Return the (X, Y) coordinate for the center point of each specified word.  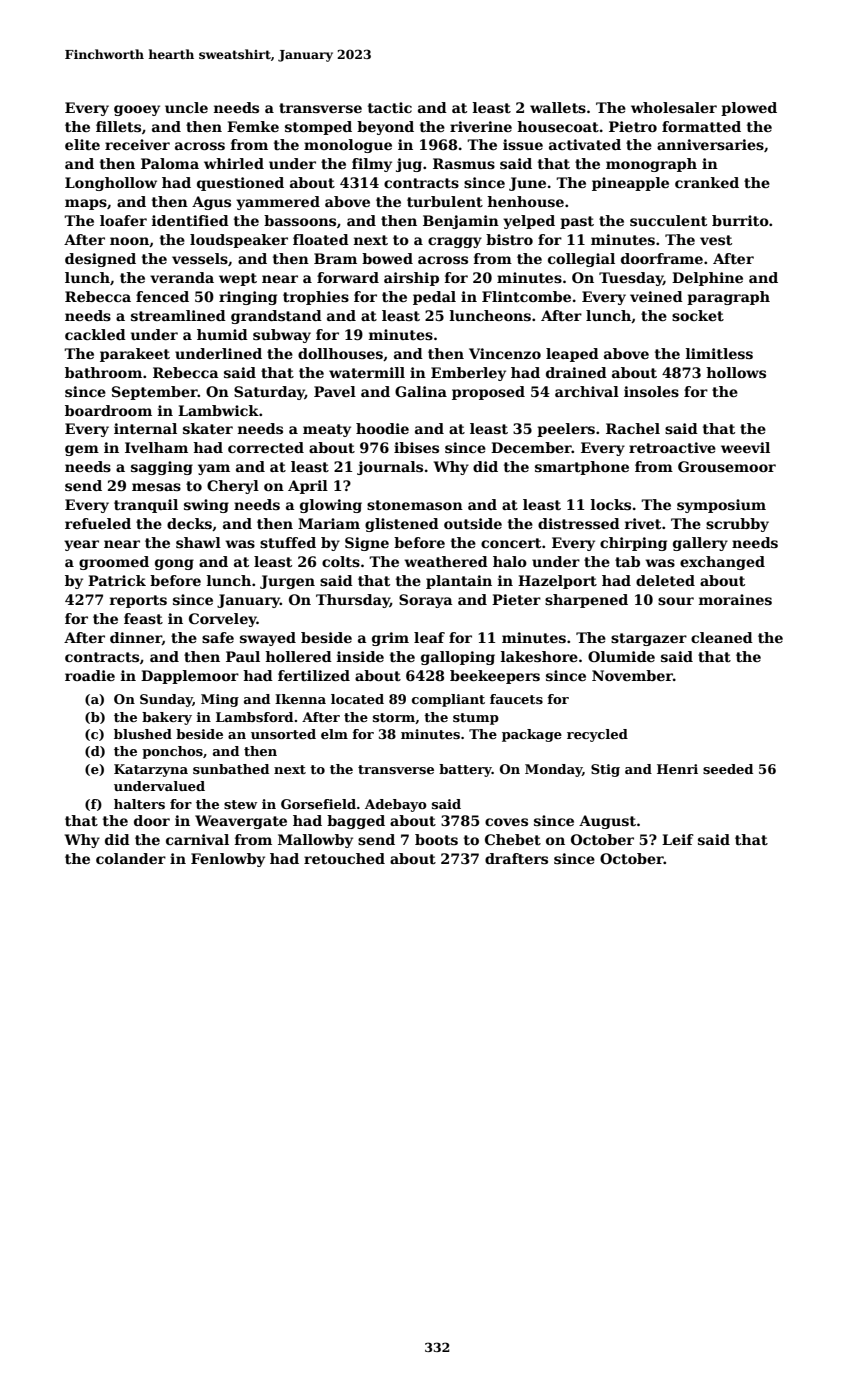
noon (129, 241)
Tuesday (631, 279)
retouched (344, 858)
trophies (316, 298)
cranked (707, 182)
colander (131, 858)
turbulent (445, 201)
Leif (678, 839)
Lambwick (218, 410)
